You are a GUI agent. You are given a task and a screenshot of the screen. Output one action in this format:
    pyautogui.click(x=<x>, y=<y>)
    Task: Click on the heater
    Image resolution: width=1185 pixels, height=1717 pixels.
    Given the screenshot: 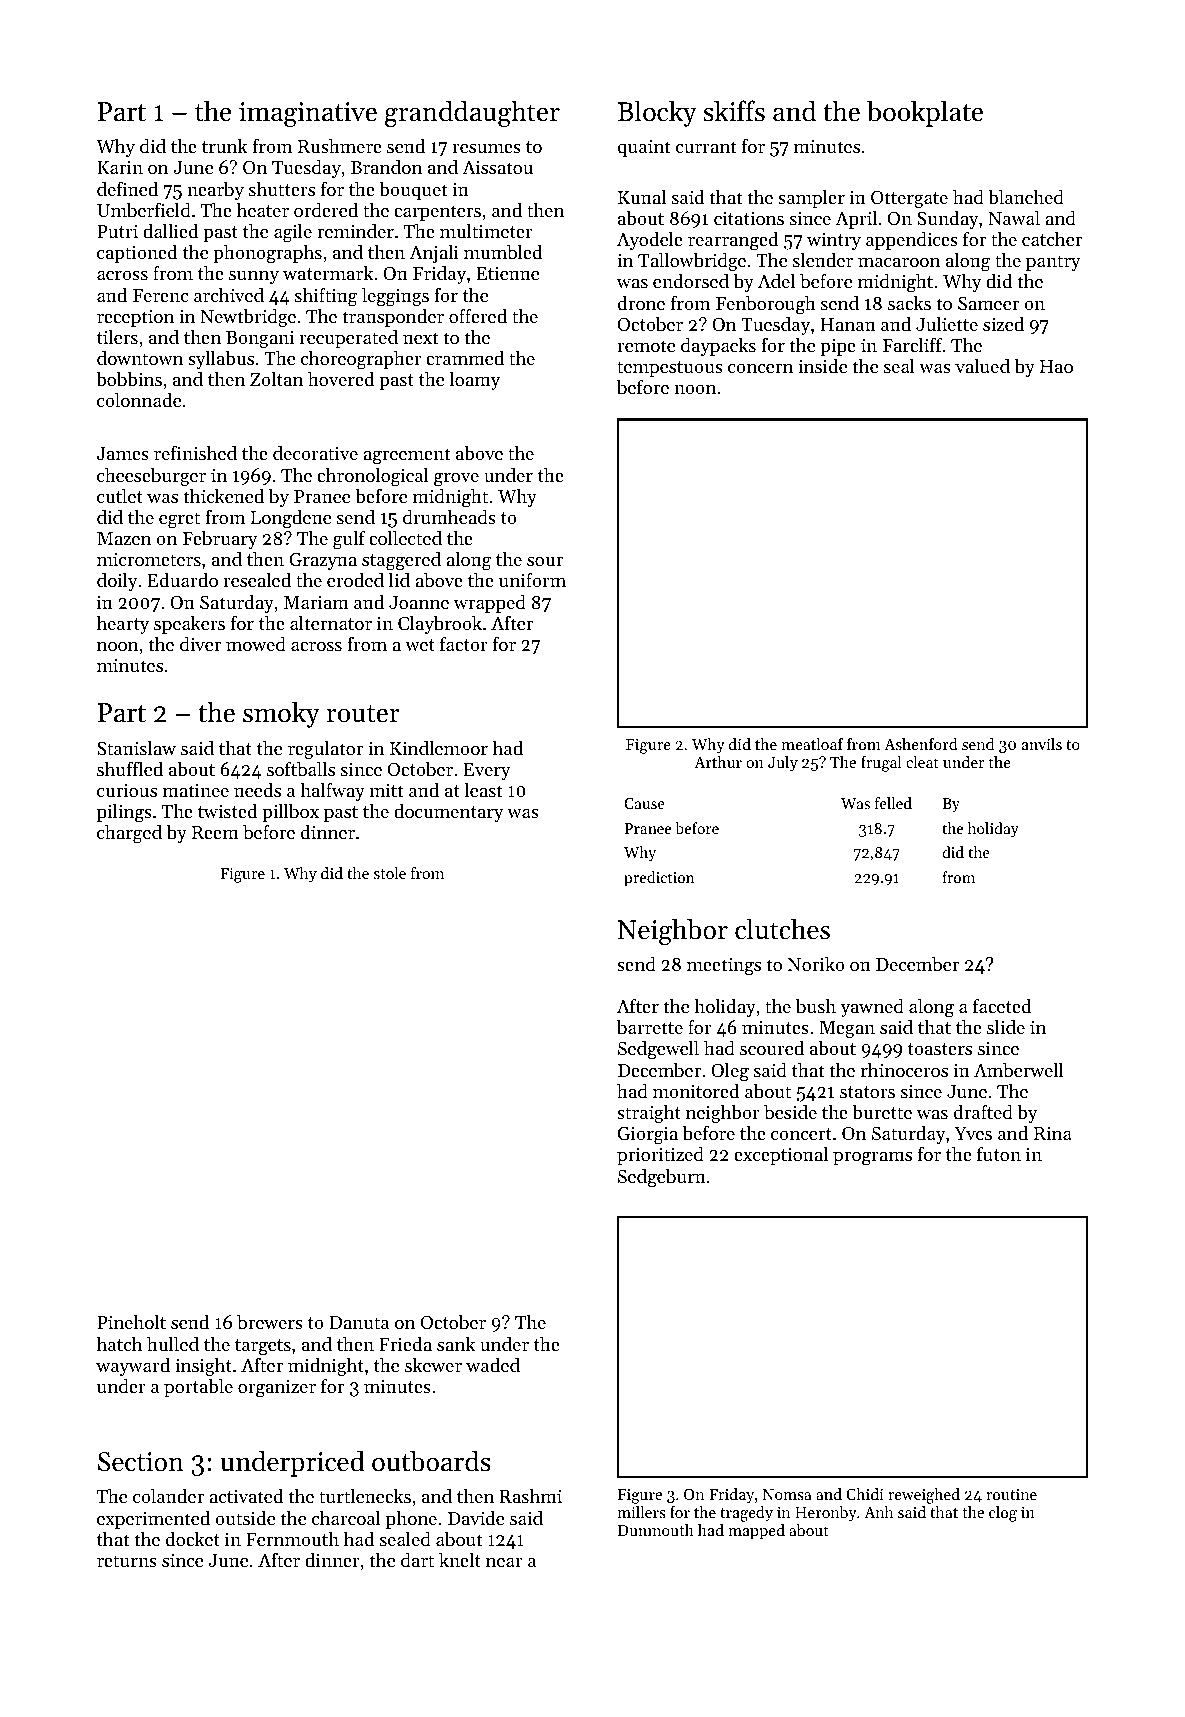 What is the action you would take?
    pyautogui.click(x=263, y=210)
